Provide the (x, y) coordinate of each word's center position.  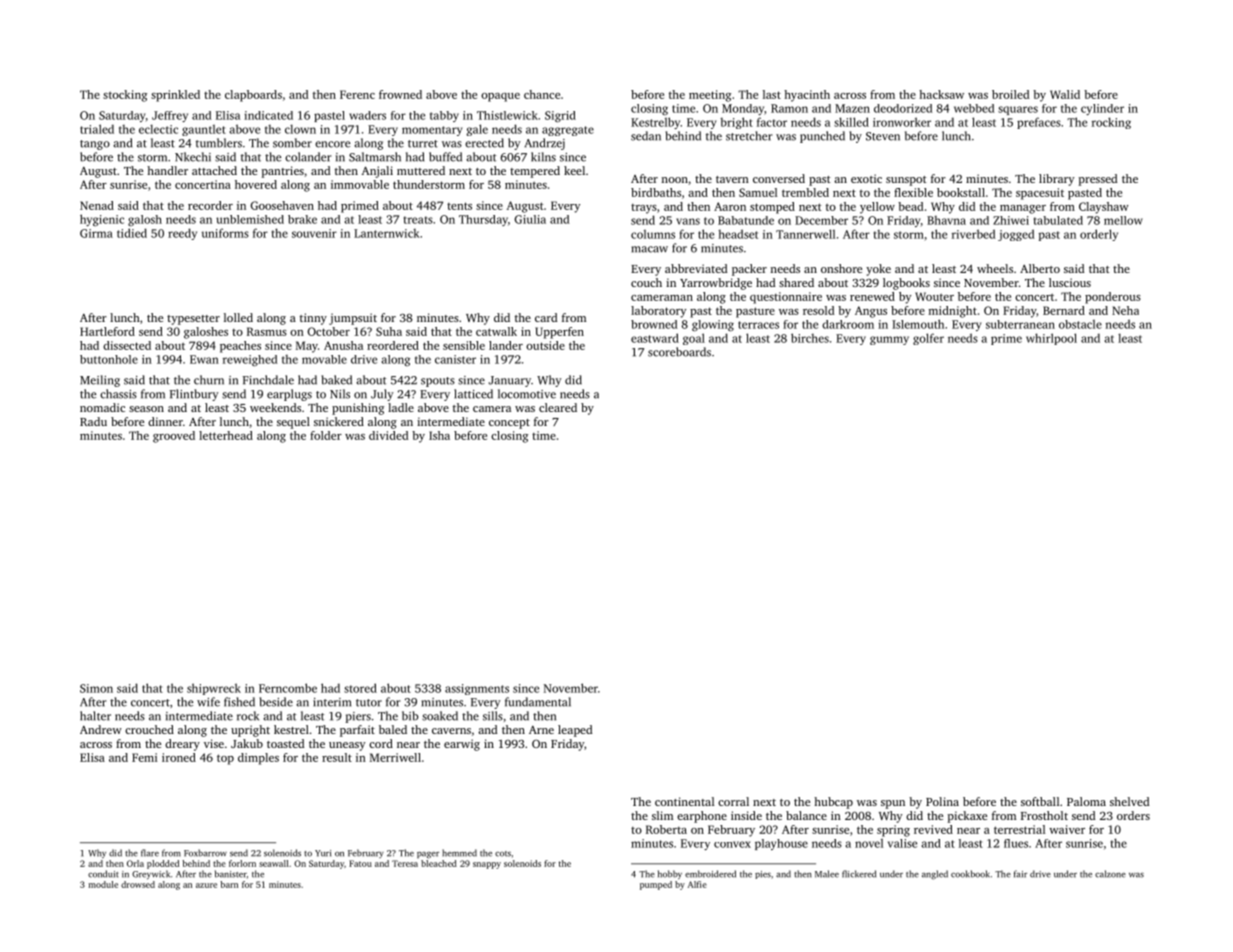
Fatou (360, 863)
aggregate (568, 131)
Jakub (247, 743)
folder (326, 435)
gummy (889, 340)
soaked (440, 716)
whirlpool (1051, 339)
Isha (439, 435)
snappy (487, 865)
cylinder (1102, 109)
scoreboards (679, 352)
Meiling (100, 381)
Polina (942, 801)
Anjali (377, 172)
